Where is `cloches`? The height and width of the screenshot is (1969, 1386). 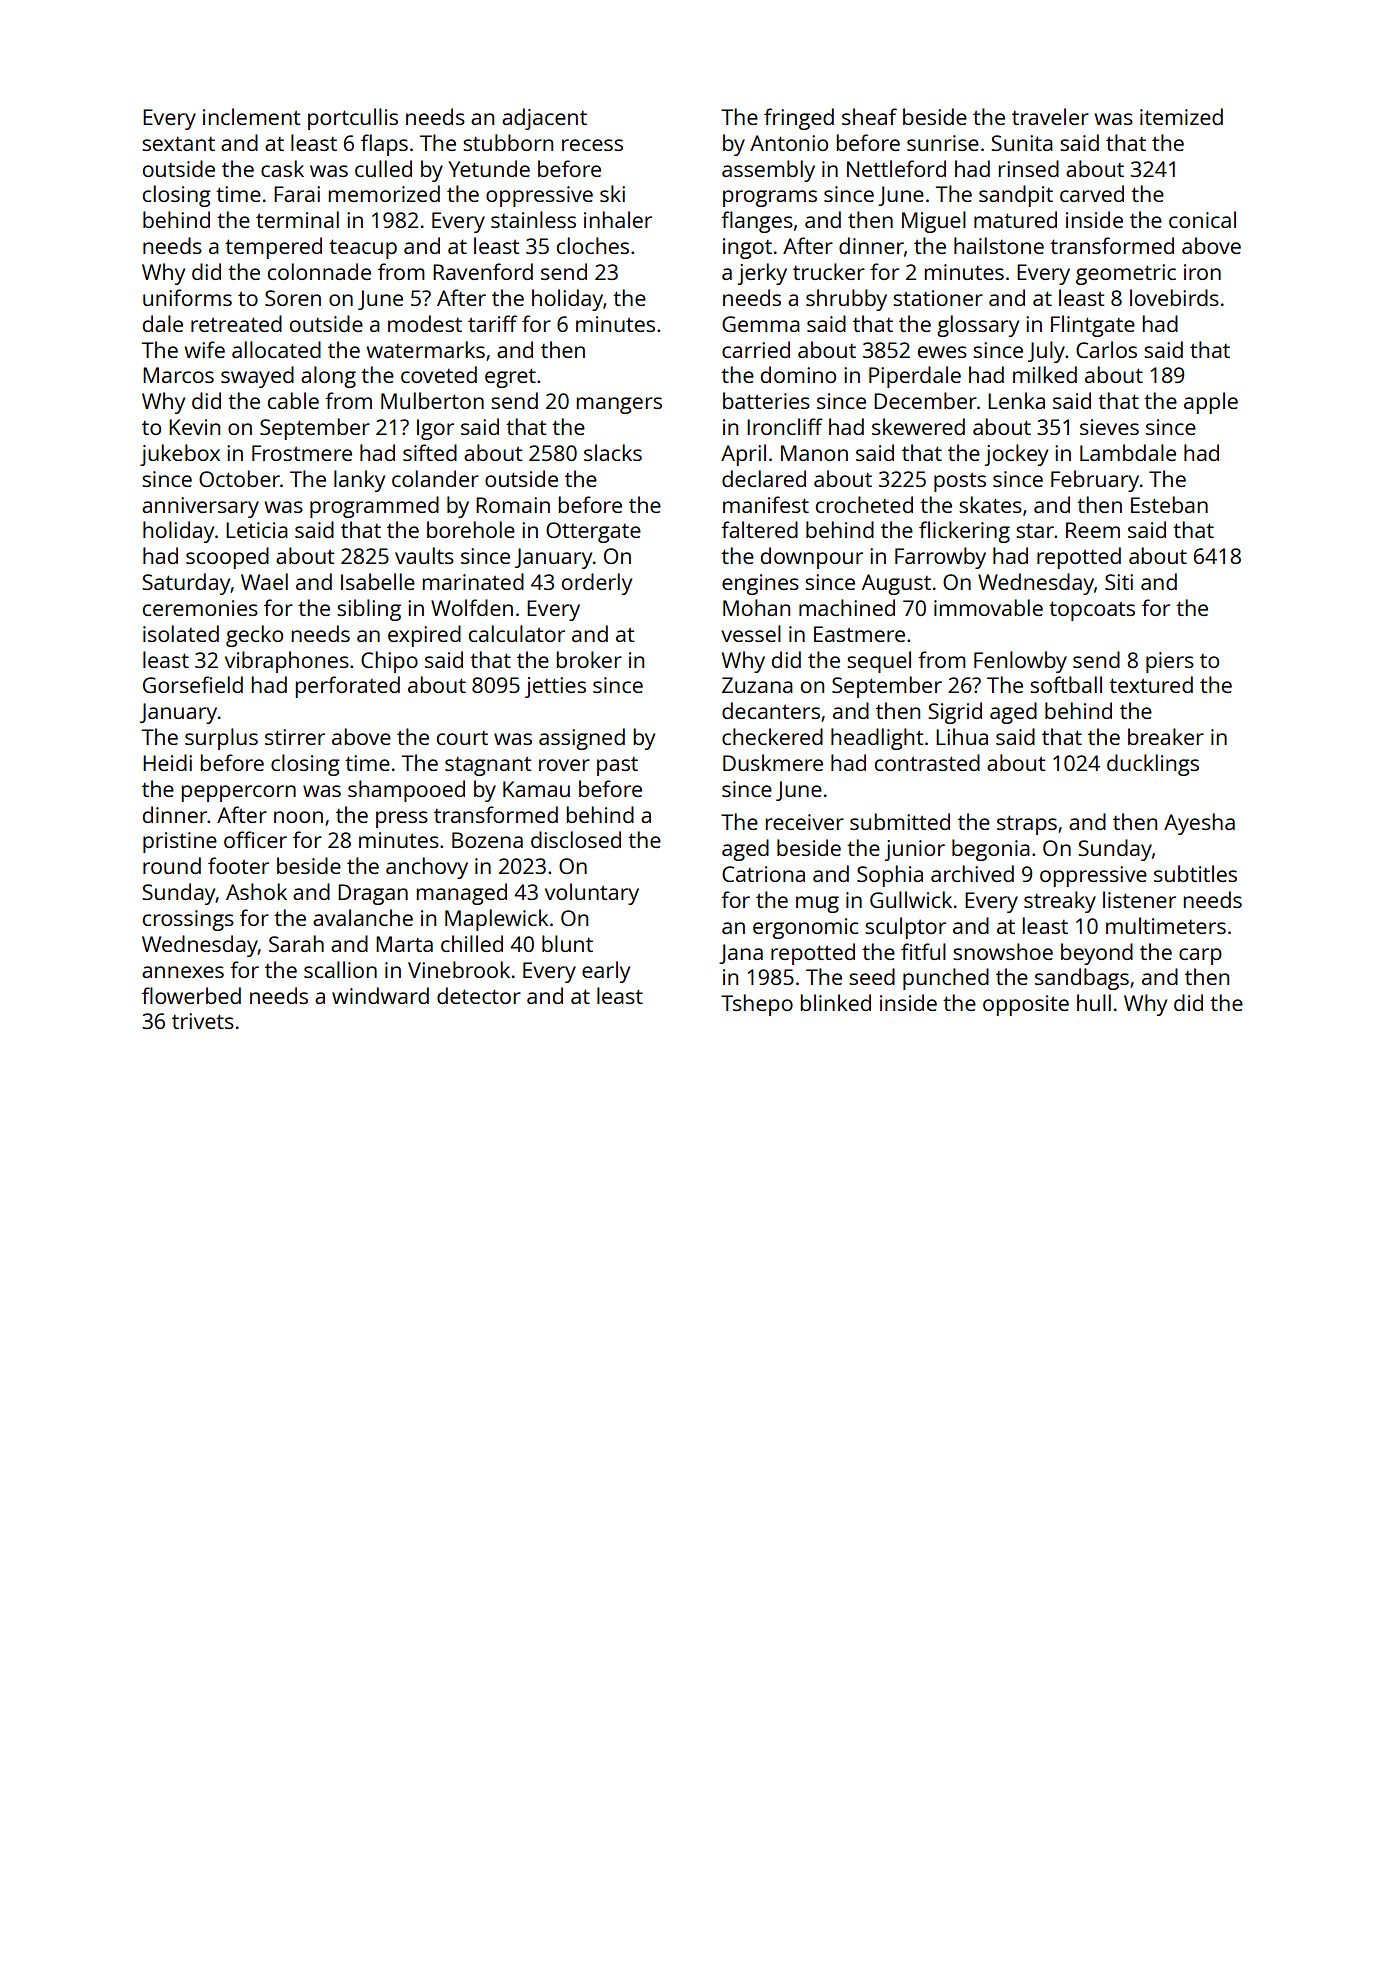
cloches is located at coordinates (593, 245).
